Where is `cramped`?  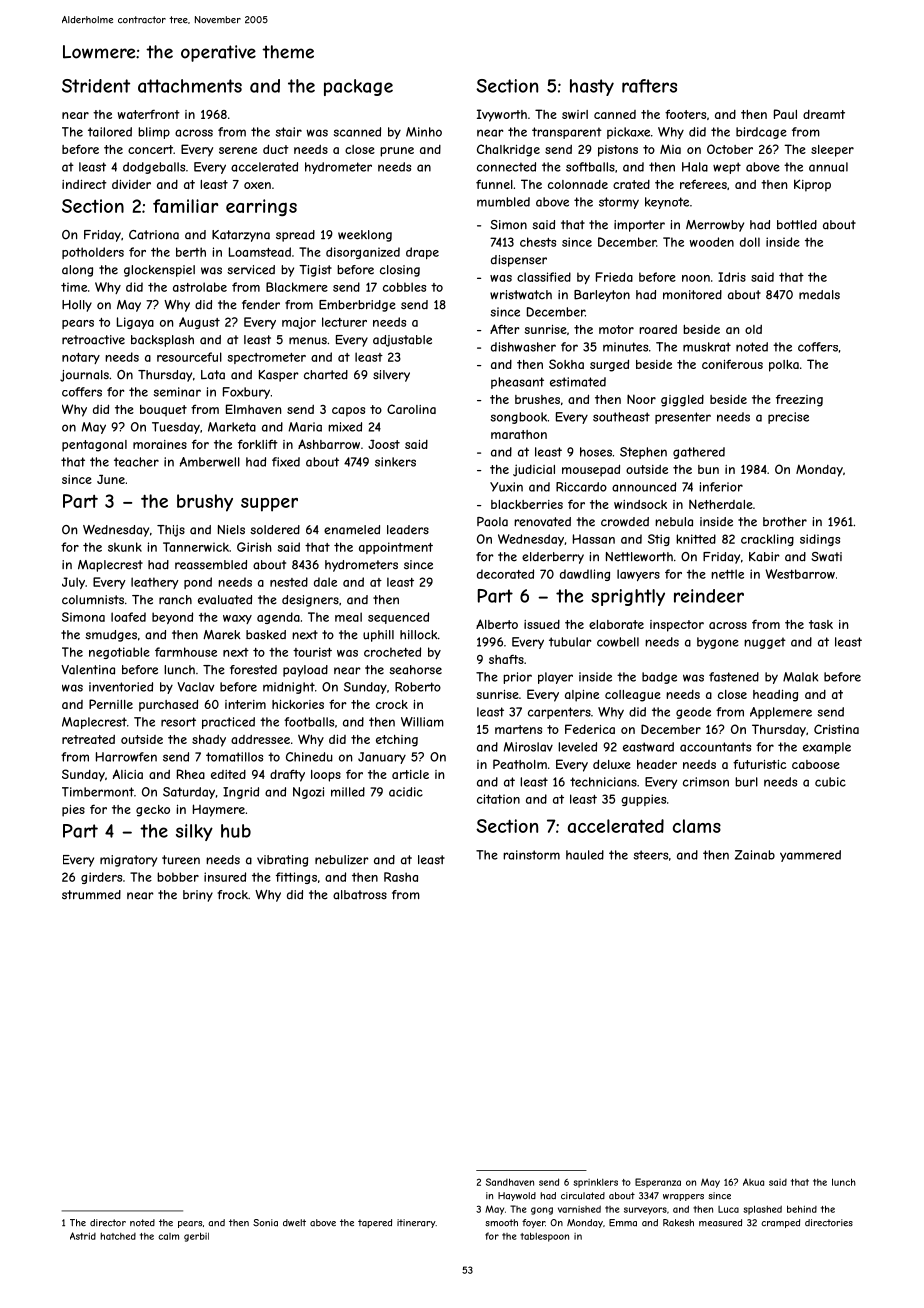
cramped is located at coordinates (780, 1223).
